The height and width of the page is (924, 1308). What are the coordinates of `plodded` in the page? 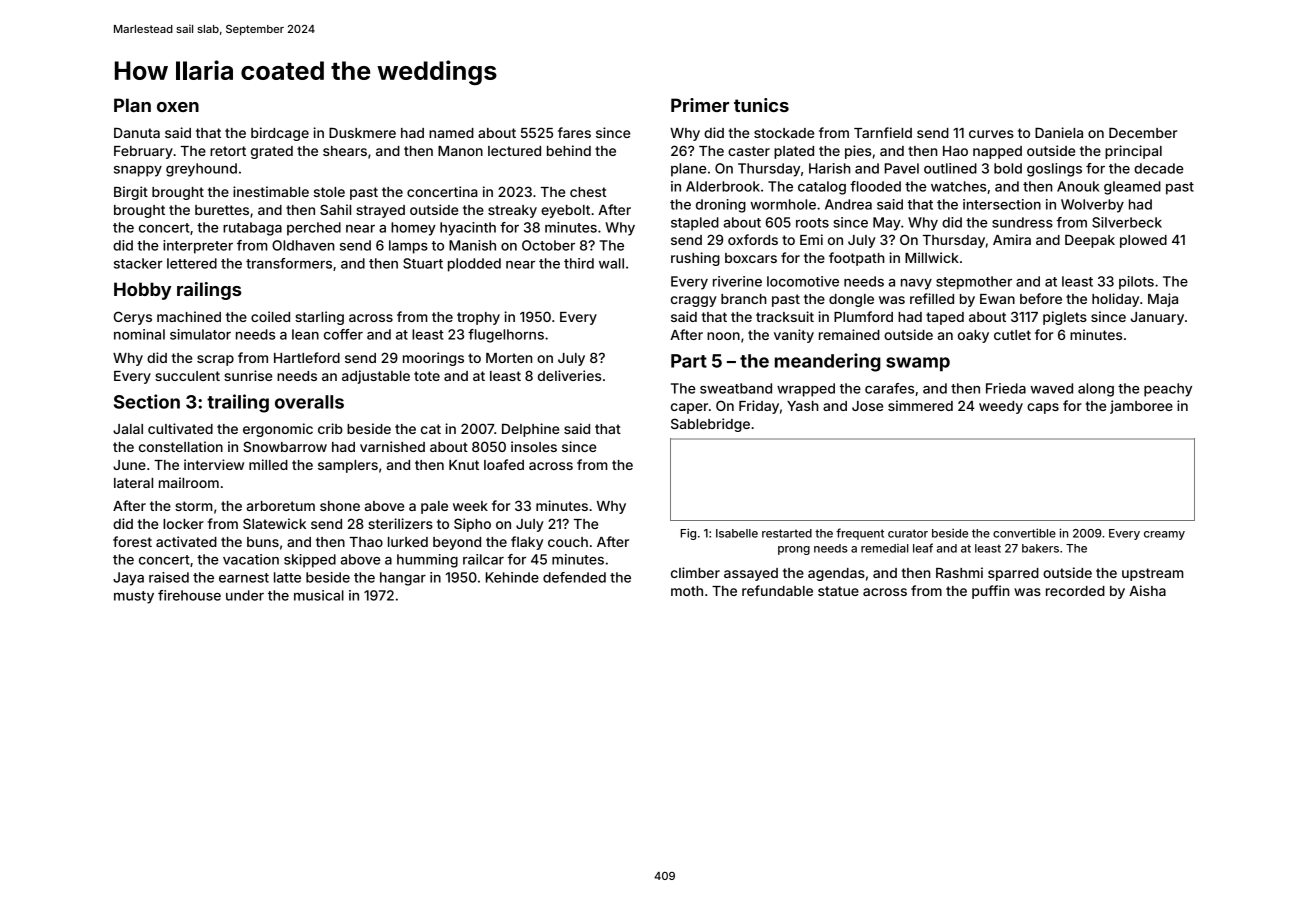 It's located at (474, 265).
